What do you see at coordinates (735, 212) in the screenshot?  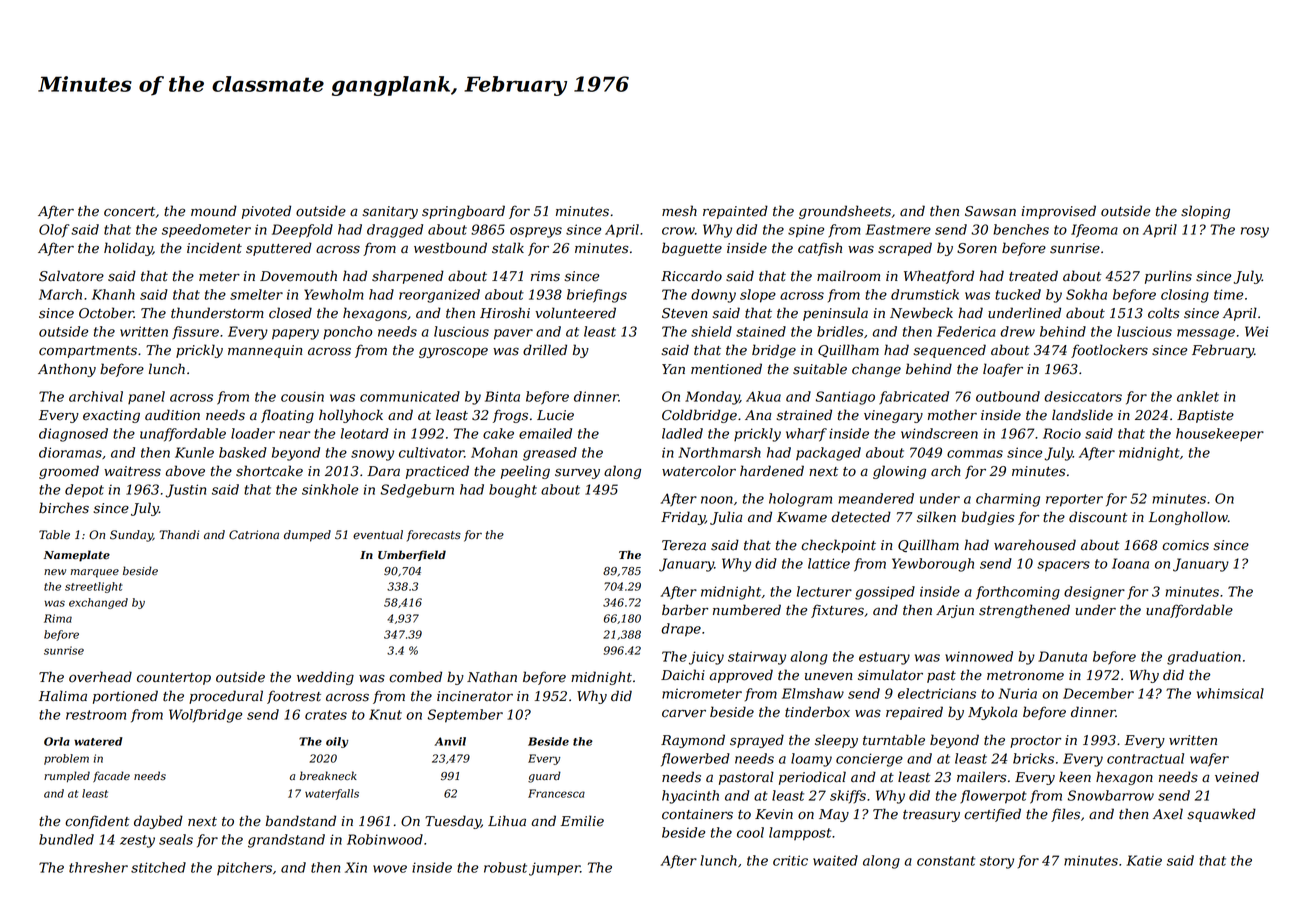 I see `repainted` at bounding box center [735, 212].
